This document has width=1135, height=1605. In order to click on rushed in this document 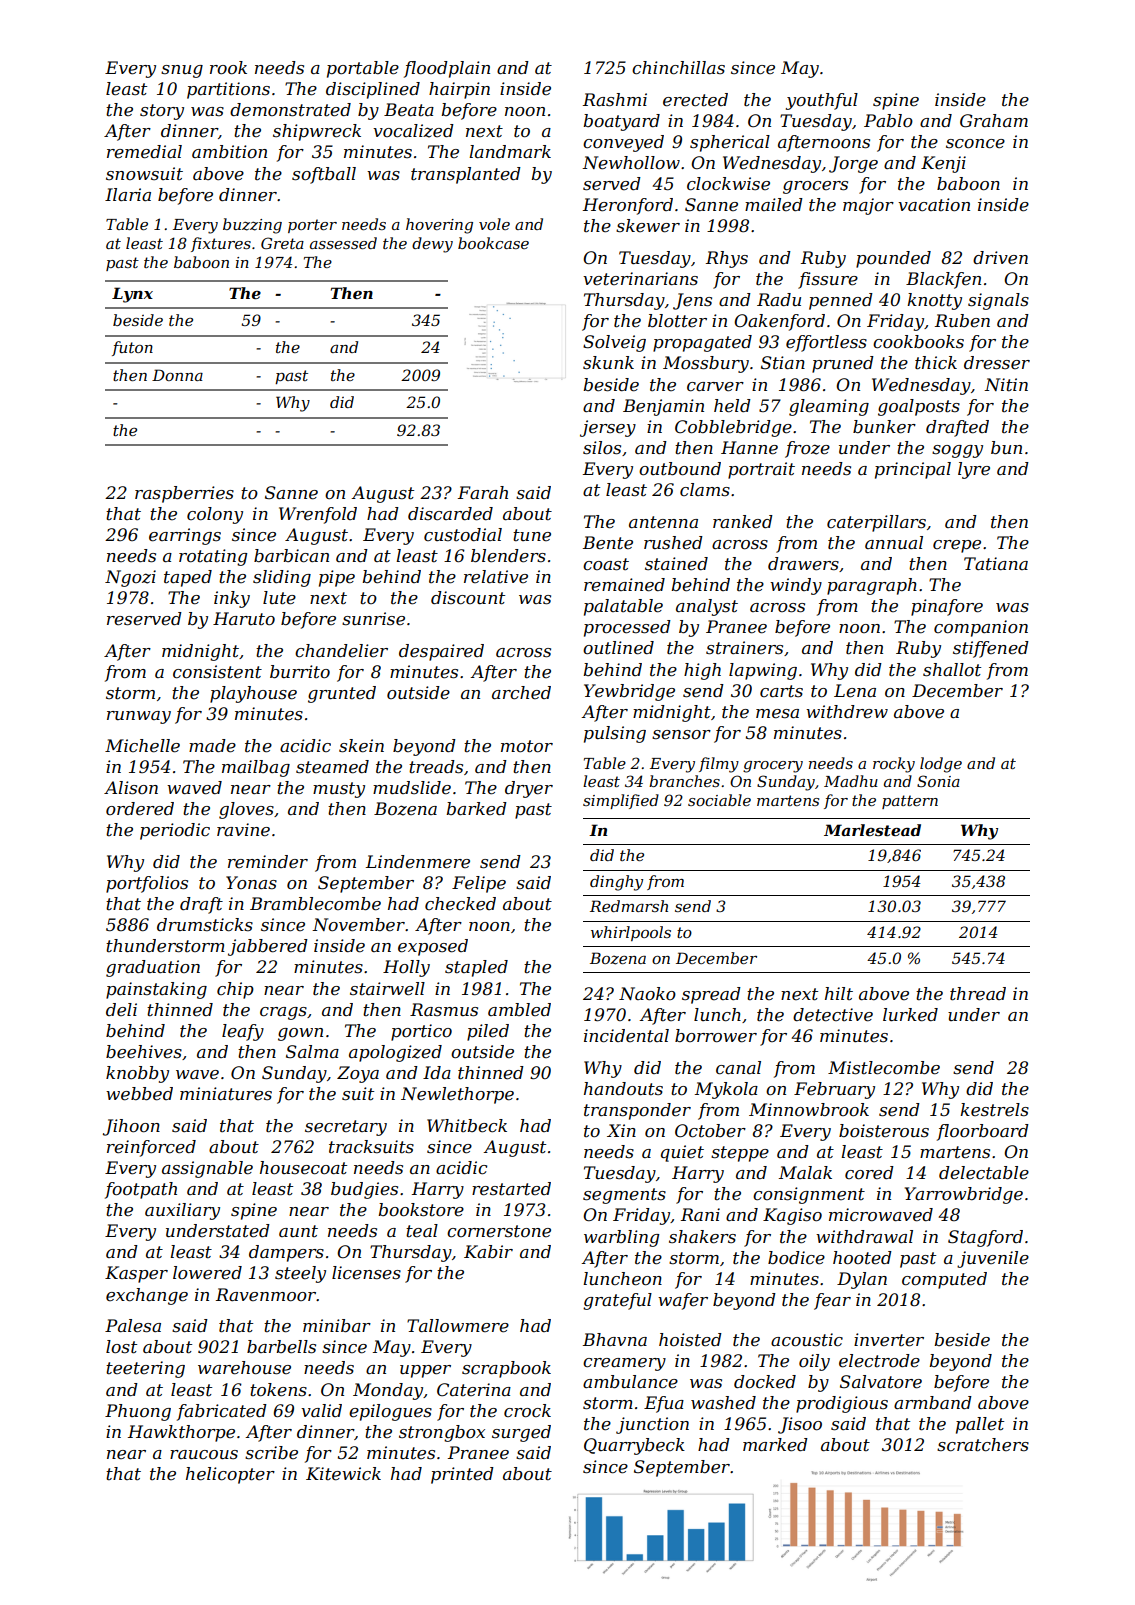, I will do `click(673, 543)`.
